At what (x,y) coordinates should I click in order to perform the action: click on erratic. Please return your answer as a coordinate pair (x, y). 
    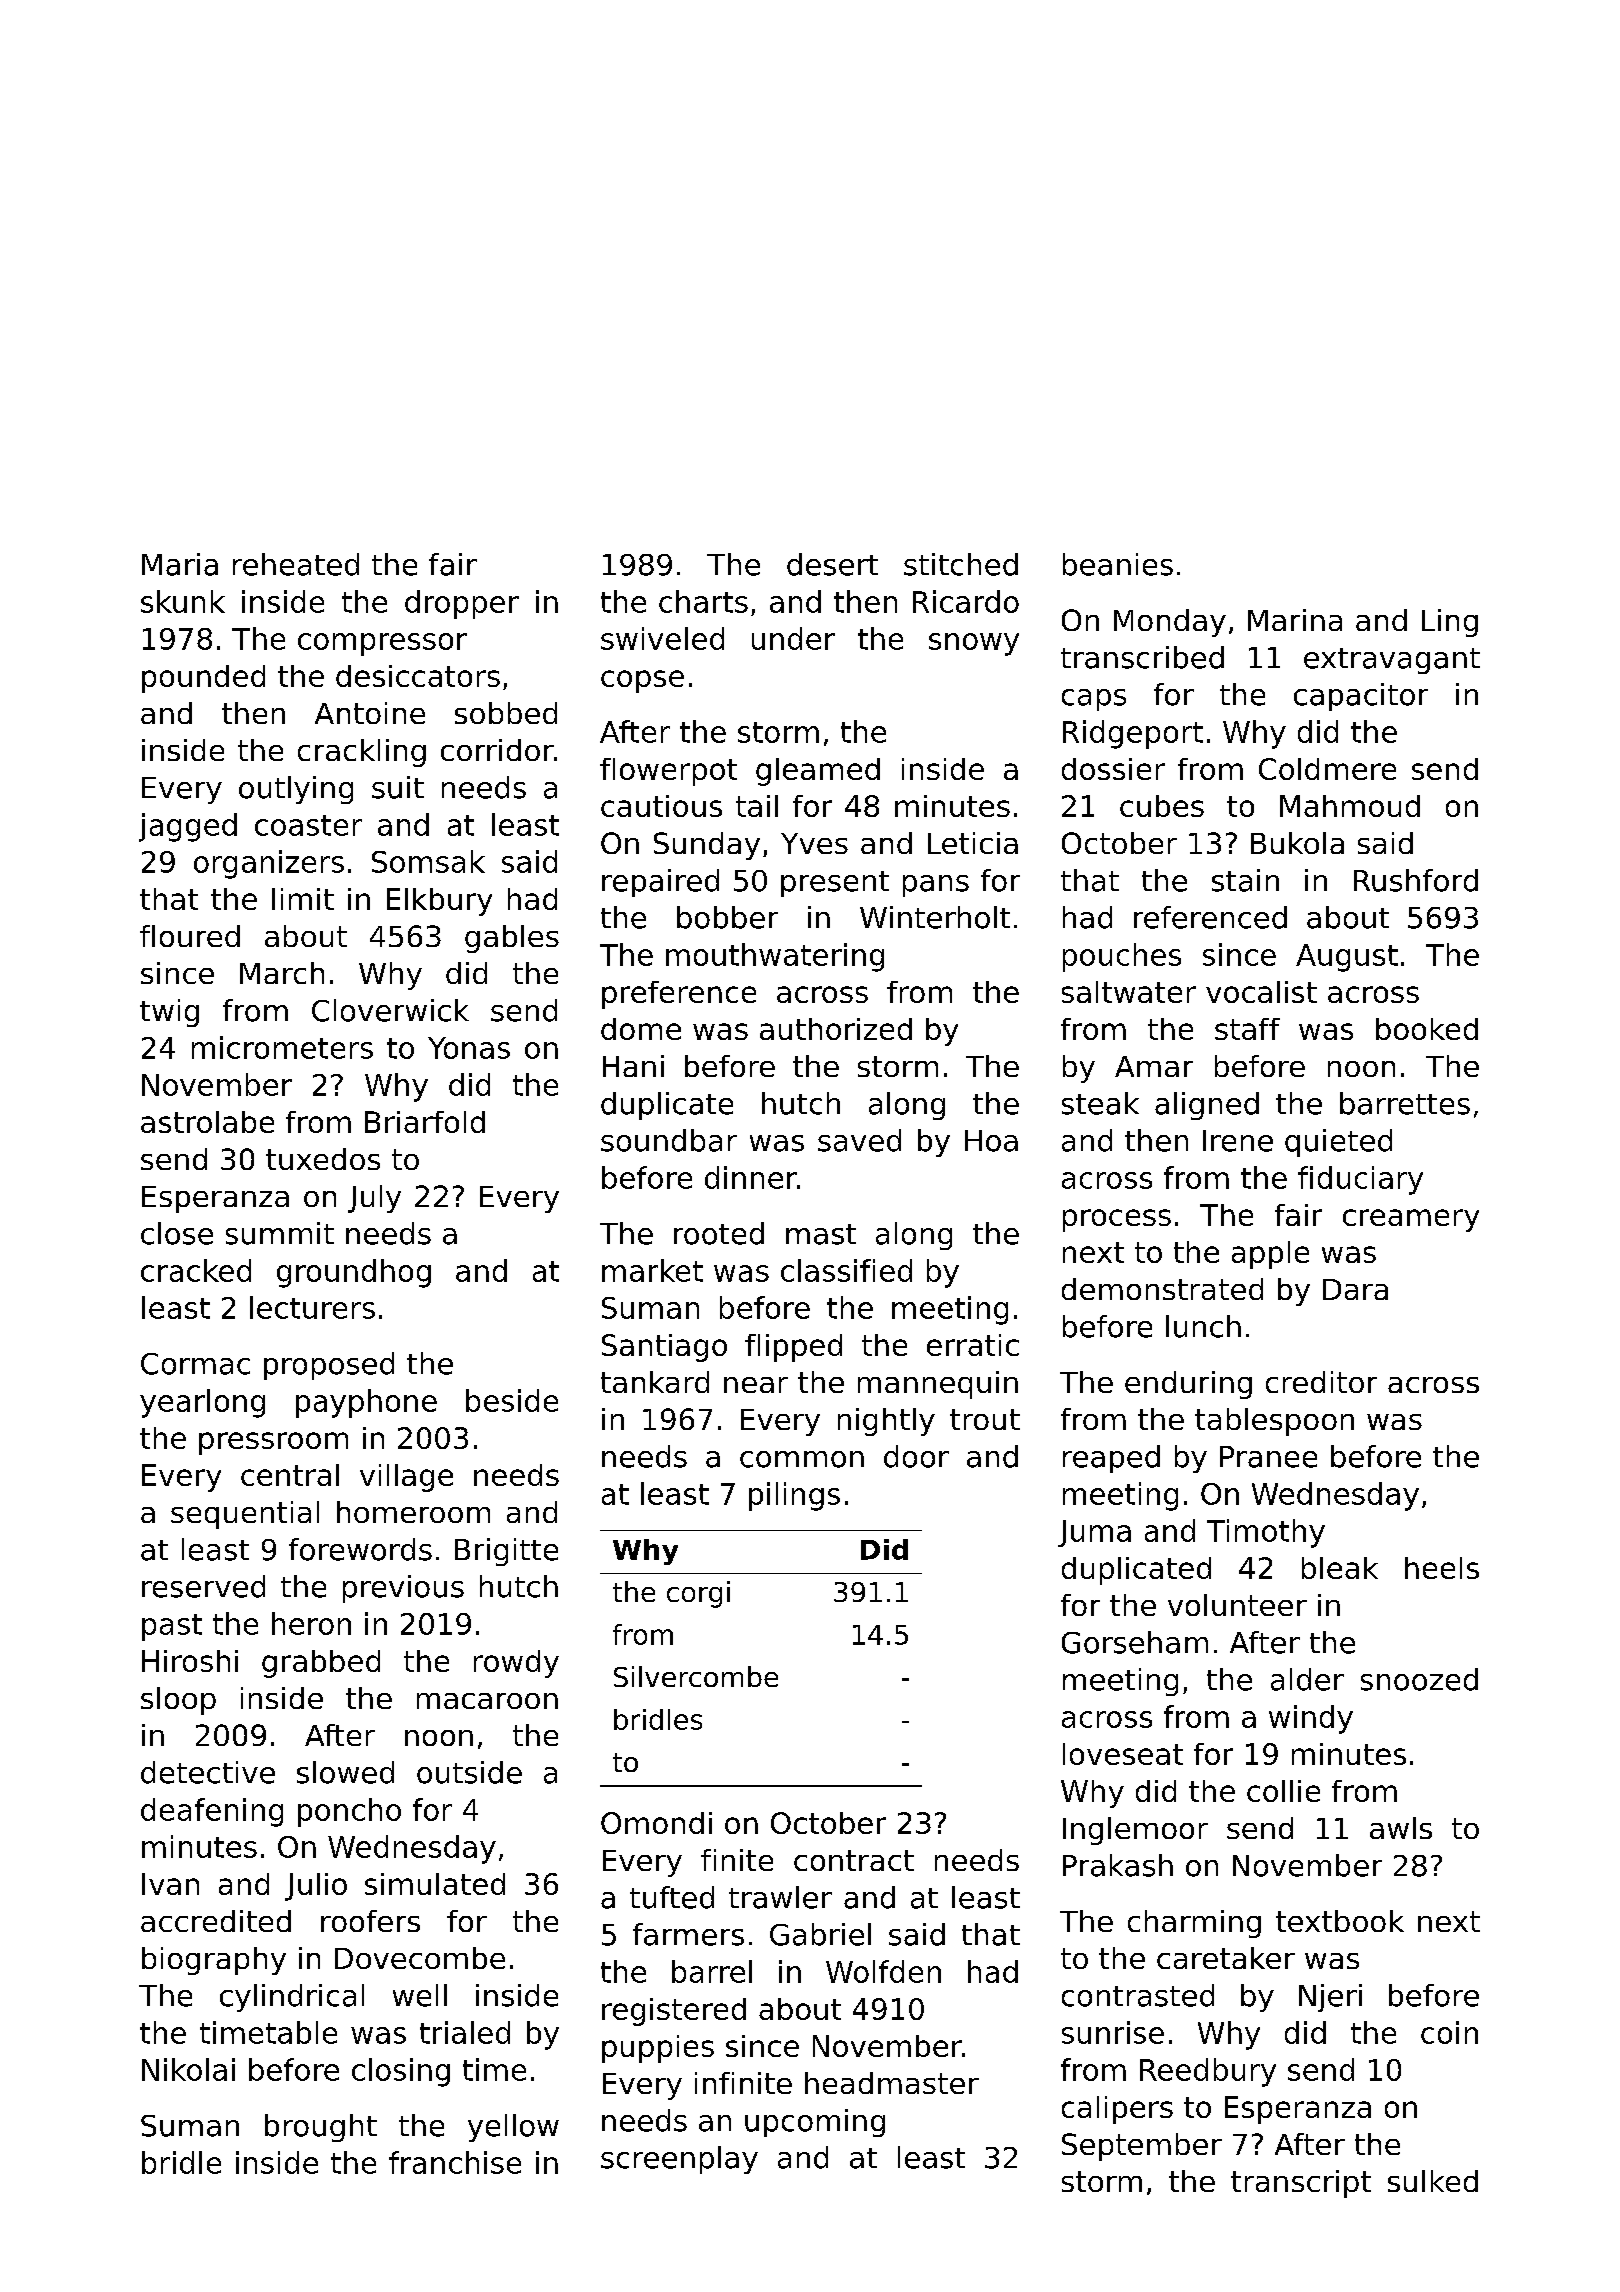
    Looking at the image, I should click on (973, 1345).
